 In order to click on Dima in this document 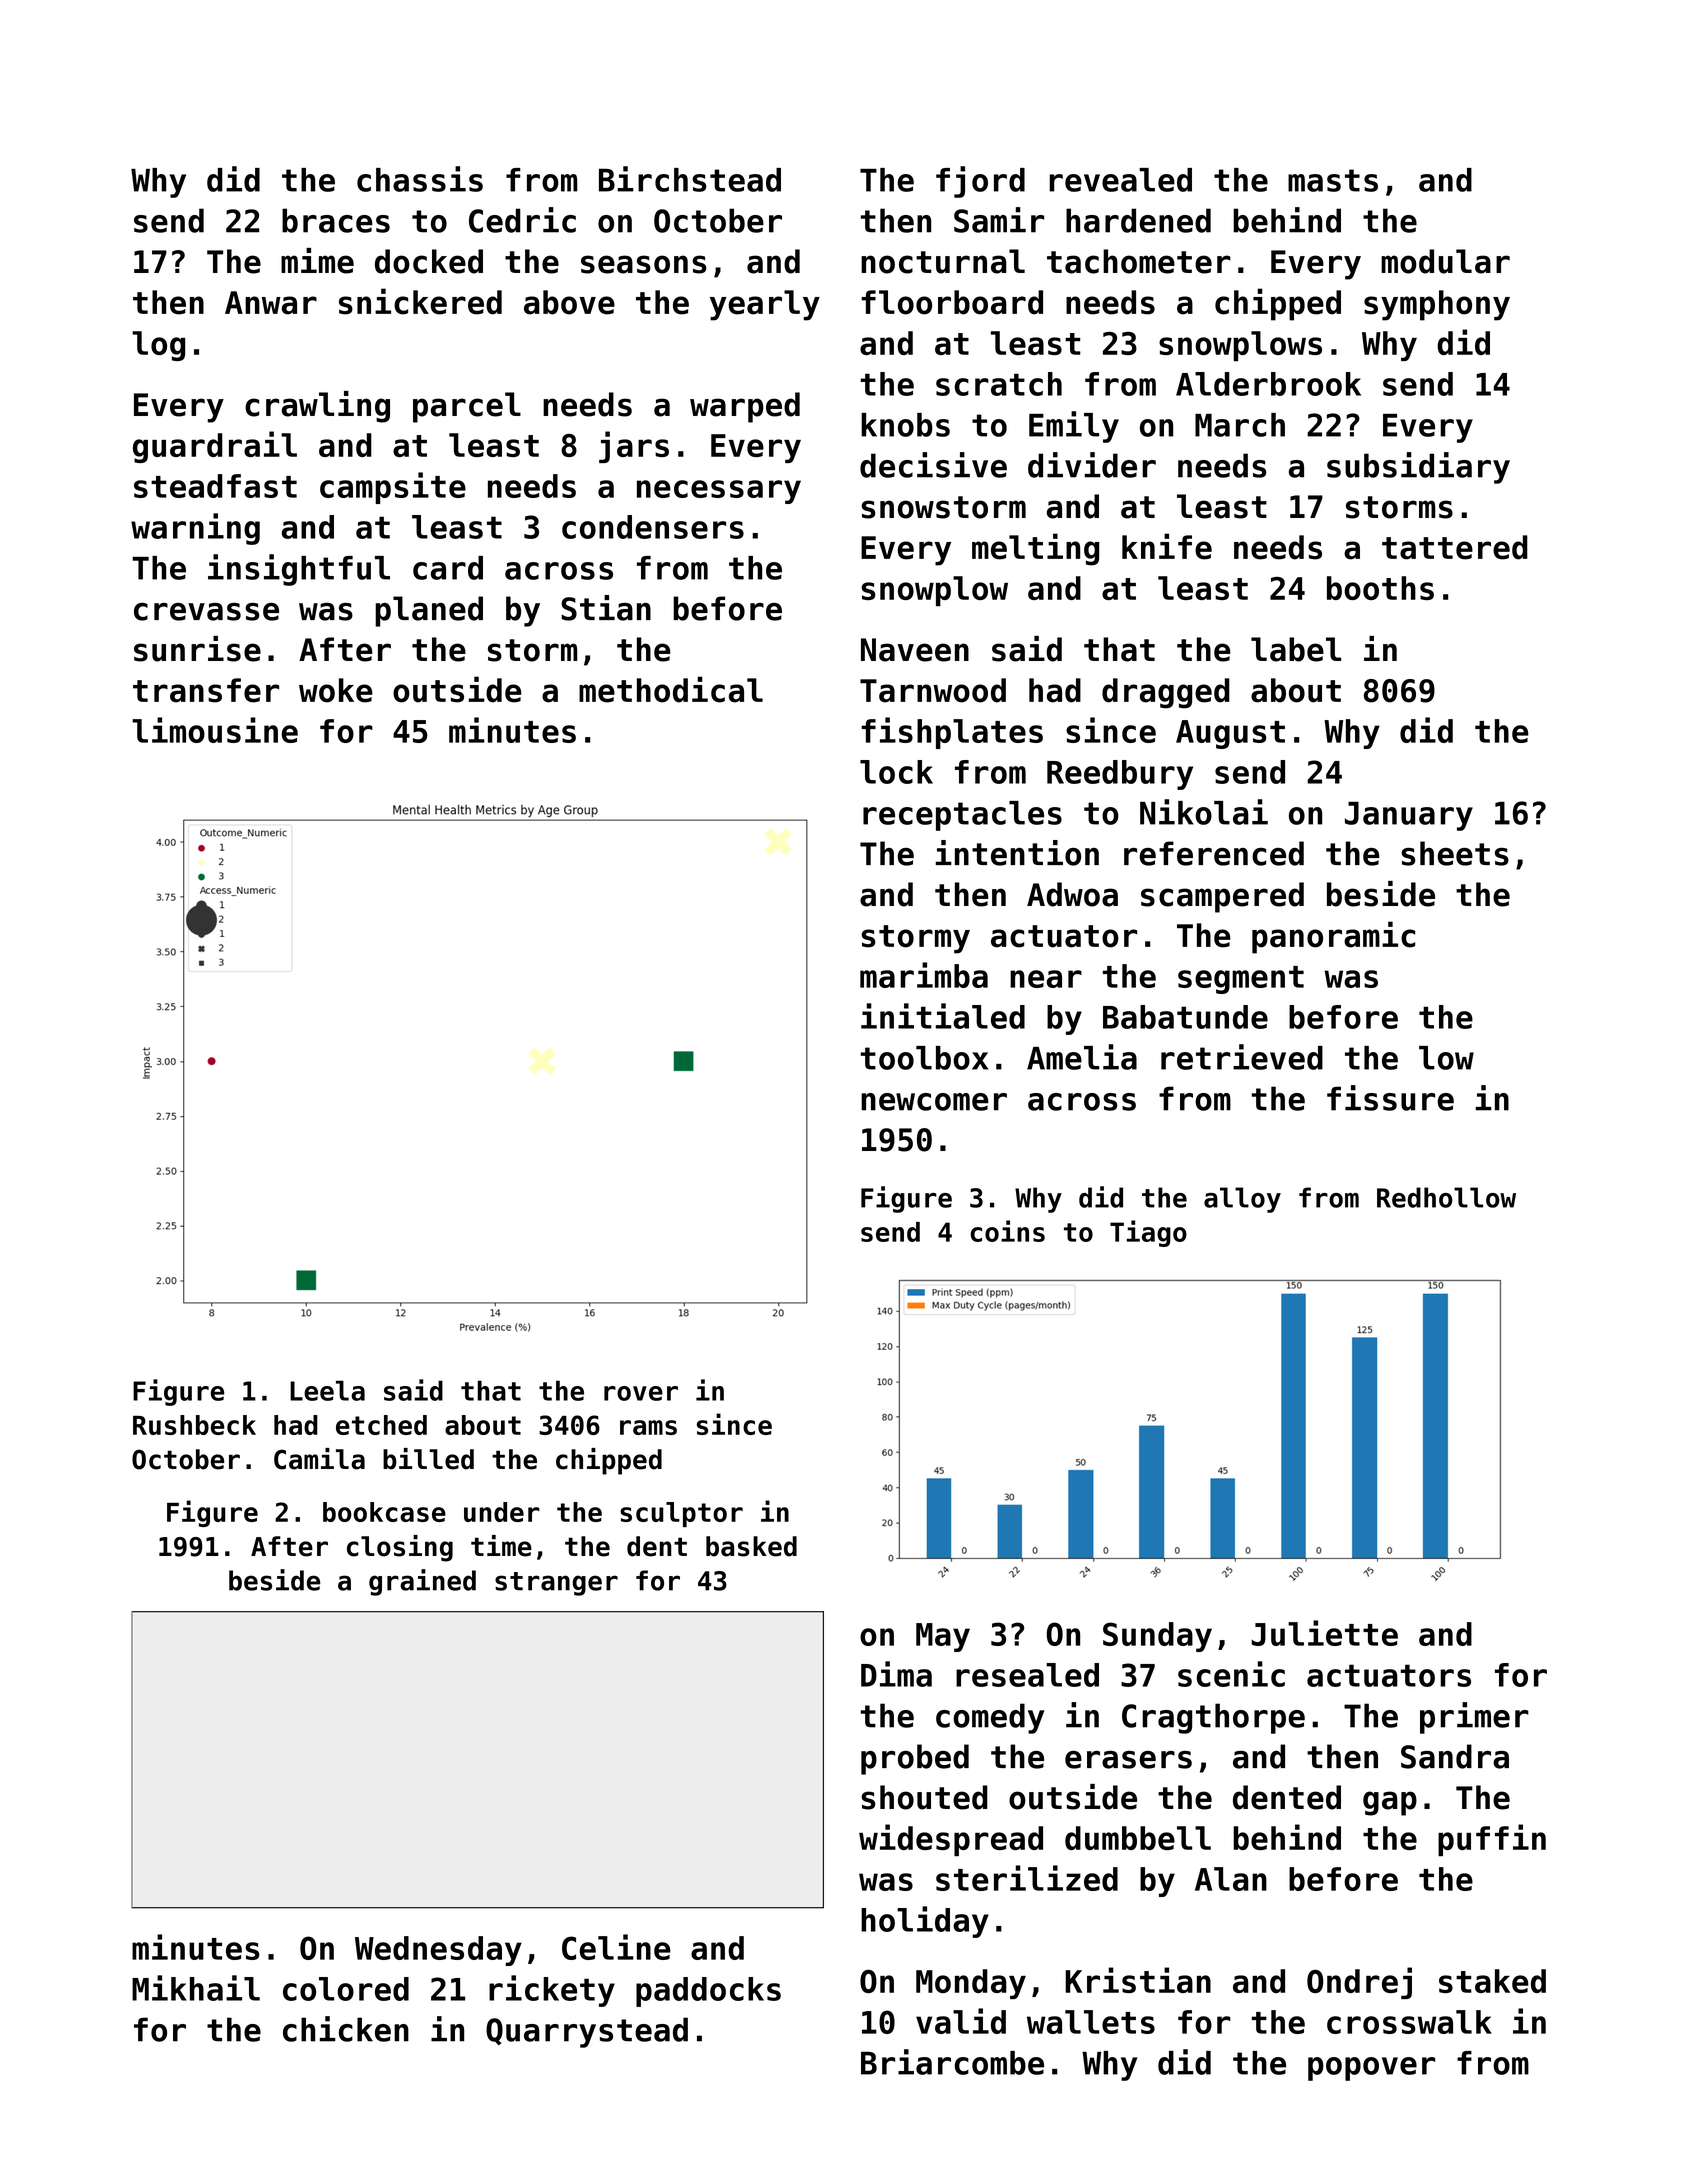, I will do `click(896, 1674)`.
